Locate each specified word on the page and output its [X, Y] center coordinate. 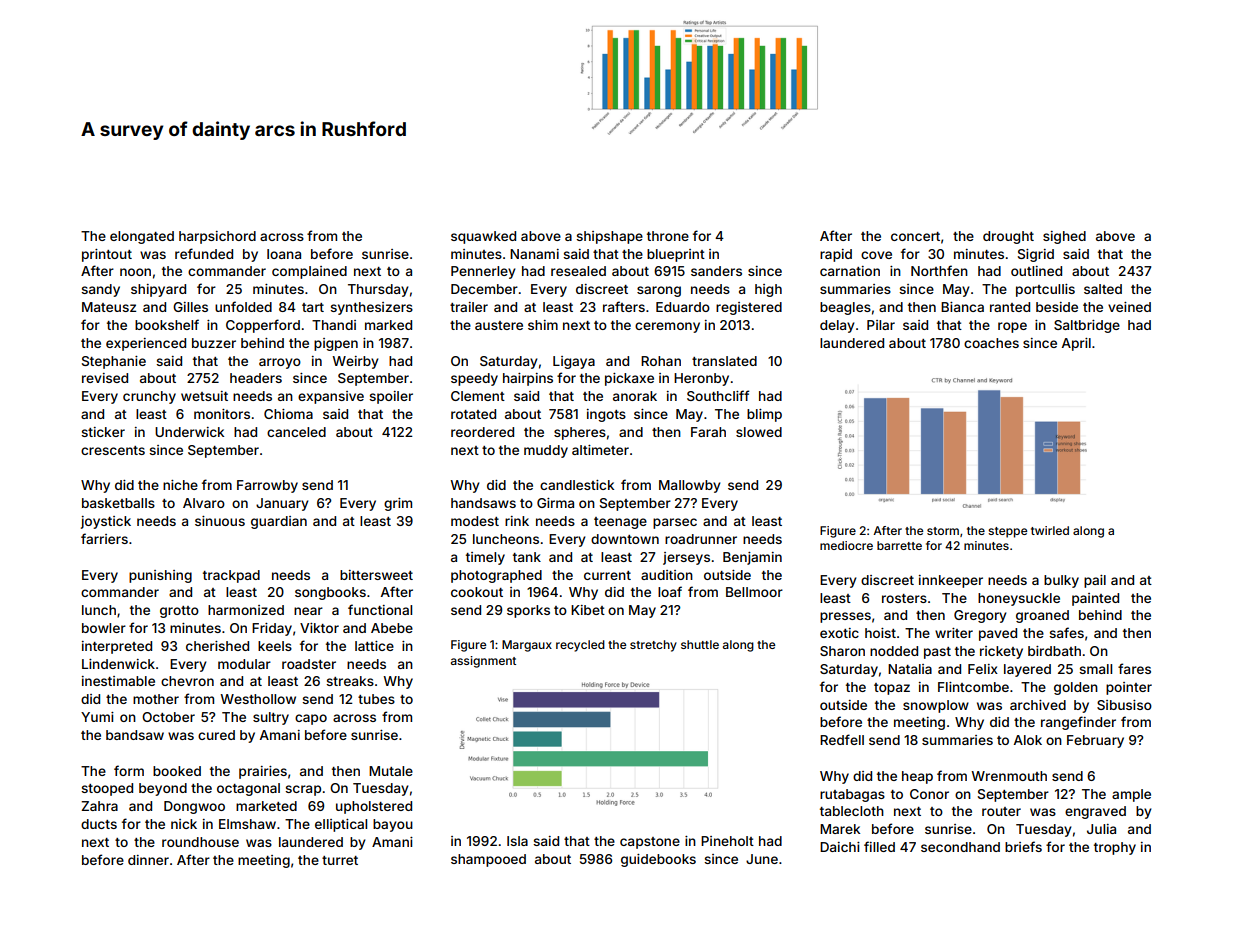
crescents [113, 450]
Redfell [842, 739]
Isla [517, 841]
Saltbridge [1087, 326]
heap [917, 777]
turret [340, 860]
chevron [187, 681]
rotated [473, 414]
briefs [1023, 846]
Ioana [284, 254]
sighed [1064, 237]
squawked [483, 237]
